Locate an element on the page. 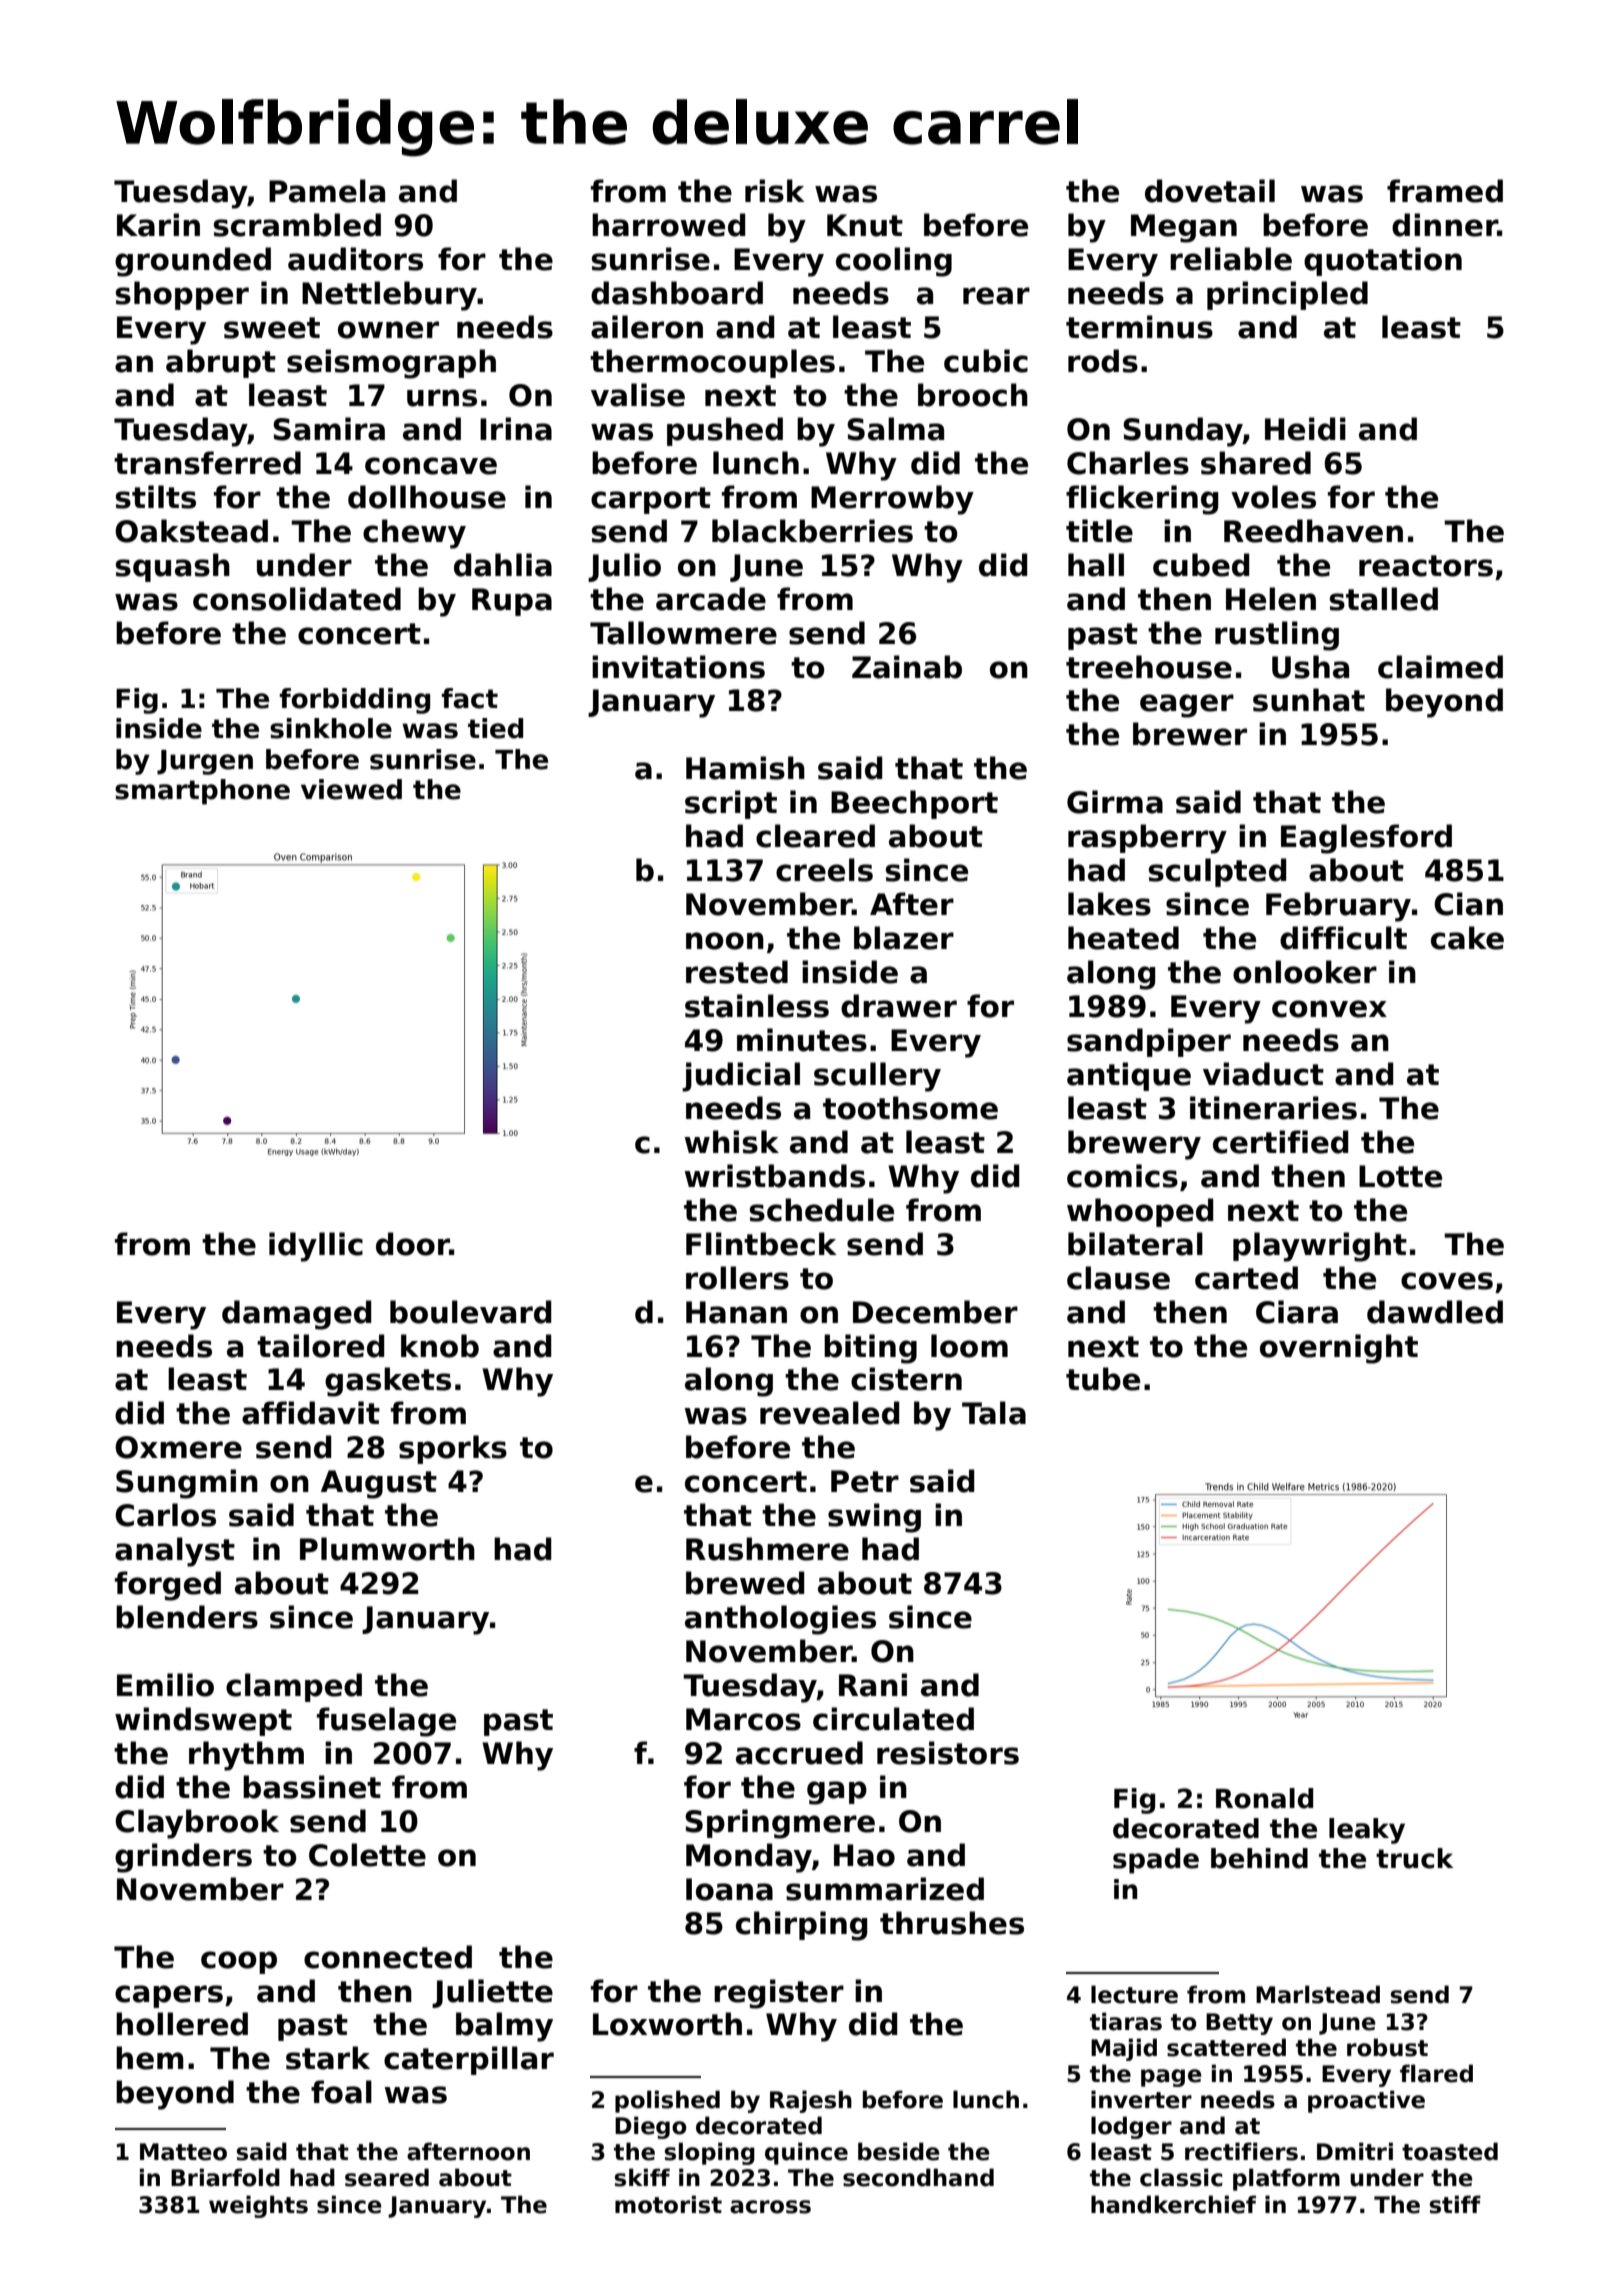 The image size is (1620, 2292). Ciara is located at coordinates (1297, 1312).
